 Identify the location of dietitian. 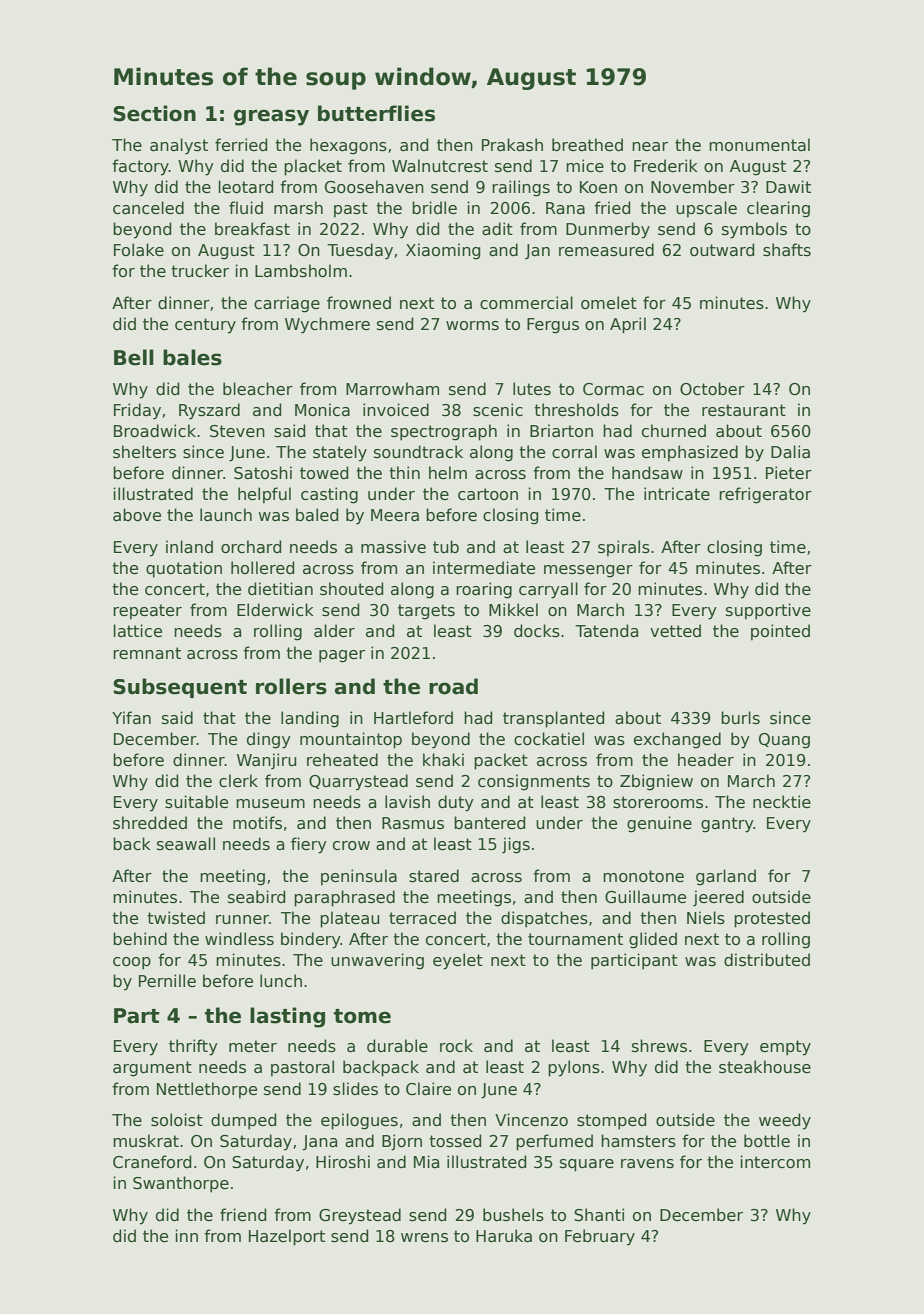
(280, 589).
